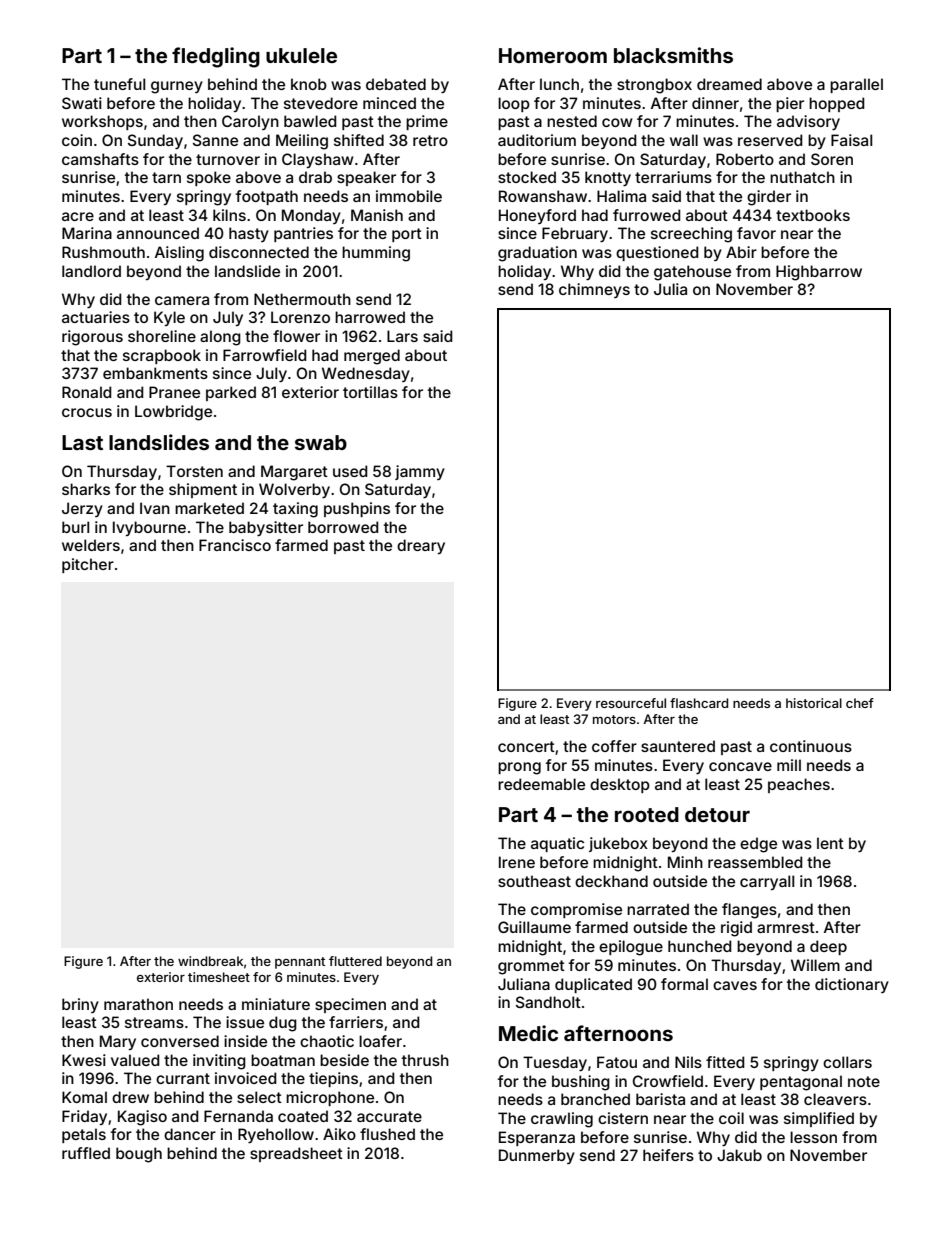 The width and height of the screenshot is (952, 1233). Describe the element at coordinates (87, 412) in the screenshot. I see `crocus` at that location.
